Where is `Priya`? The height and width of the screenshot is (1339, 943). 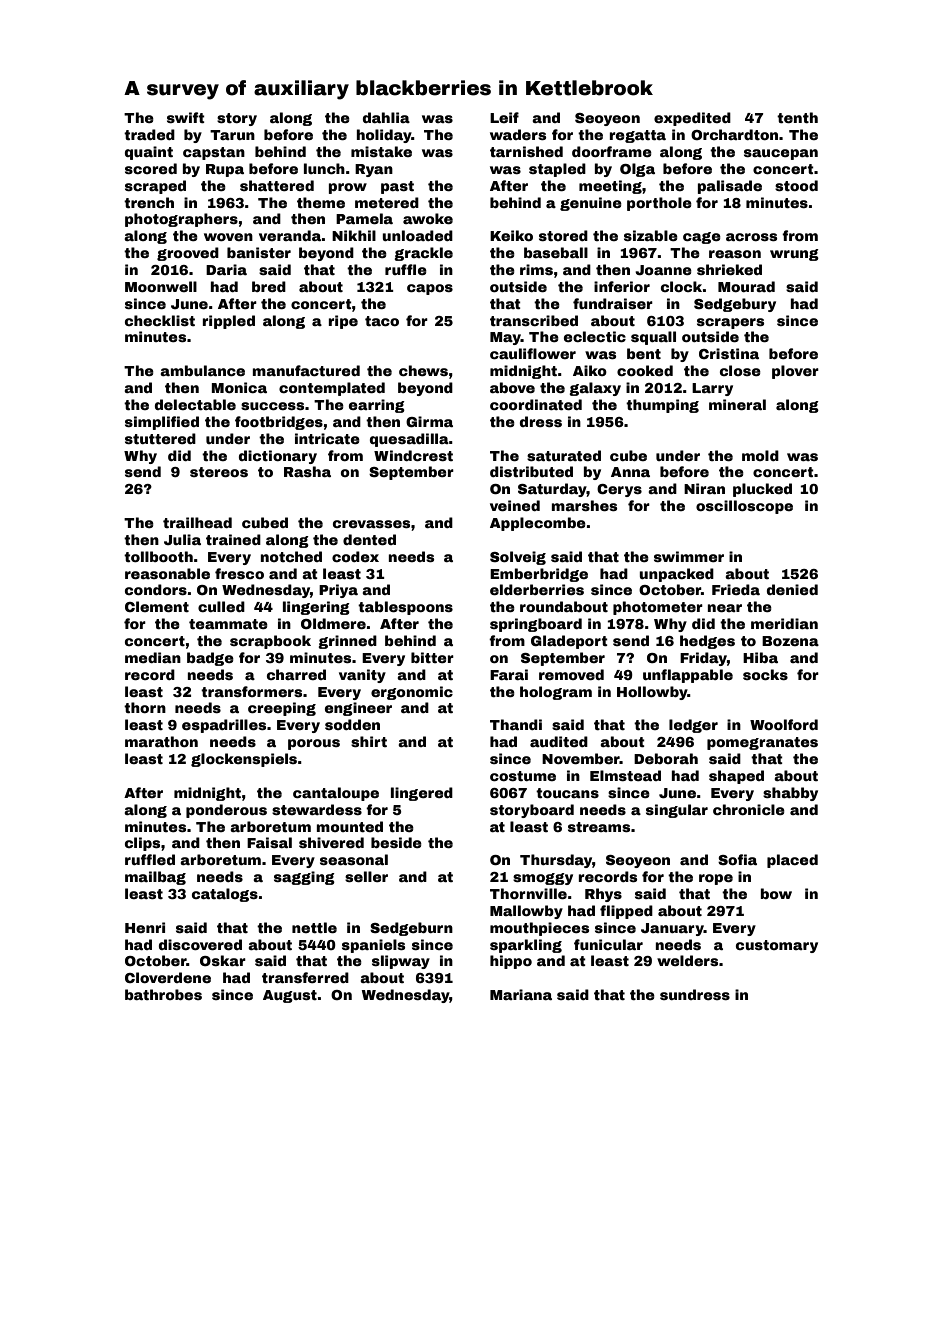
Priya is located at coordinates (338, 591).
